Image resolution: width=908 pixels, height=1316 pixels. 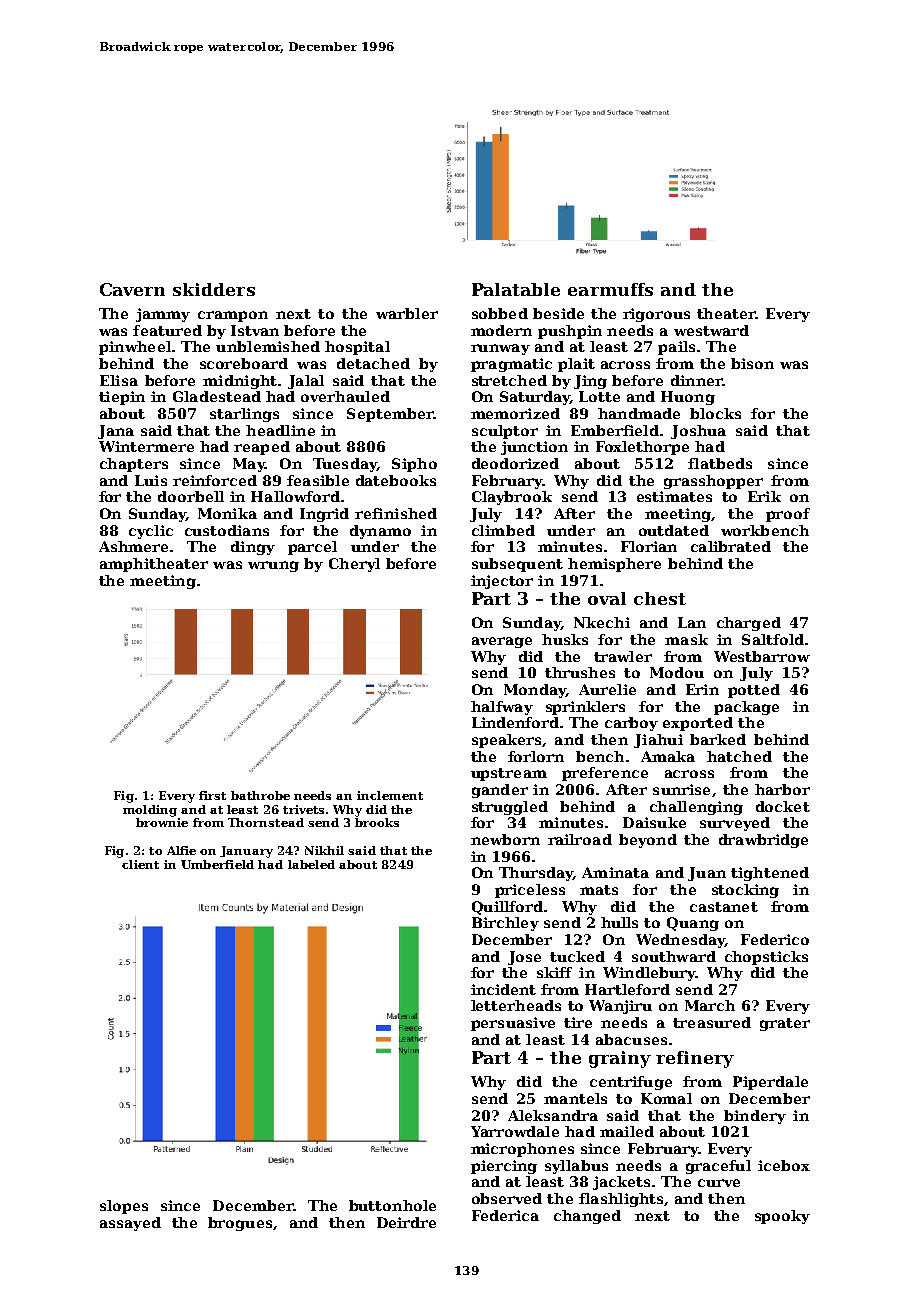 I want to click on halfway, so click(x=502, y=708).
